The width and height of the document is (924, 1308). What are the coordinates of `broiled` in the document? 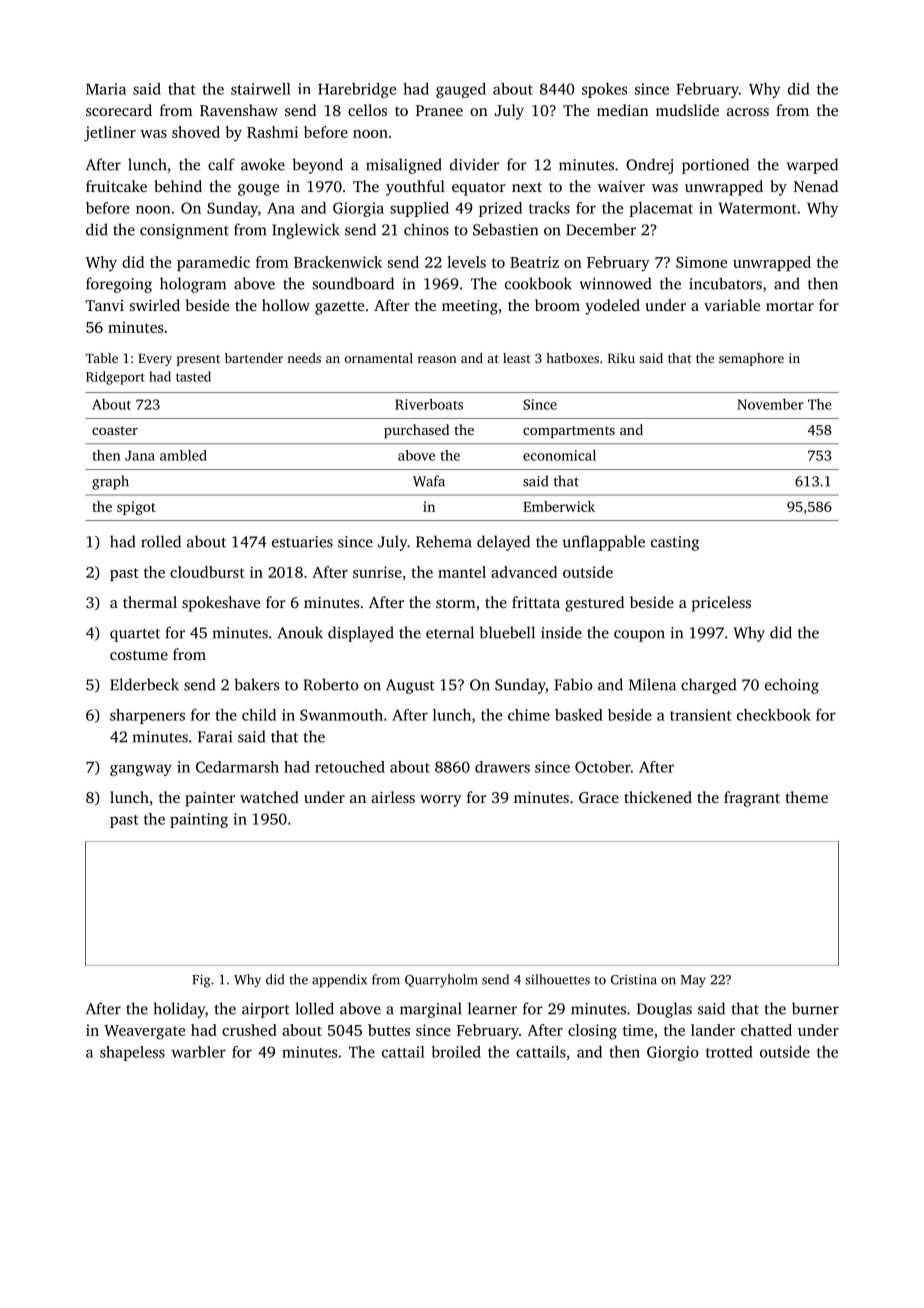 It's located at (456, 1052).
